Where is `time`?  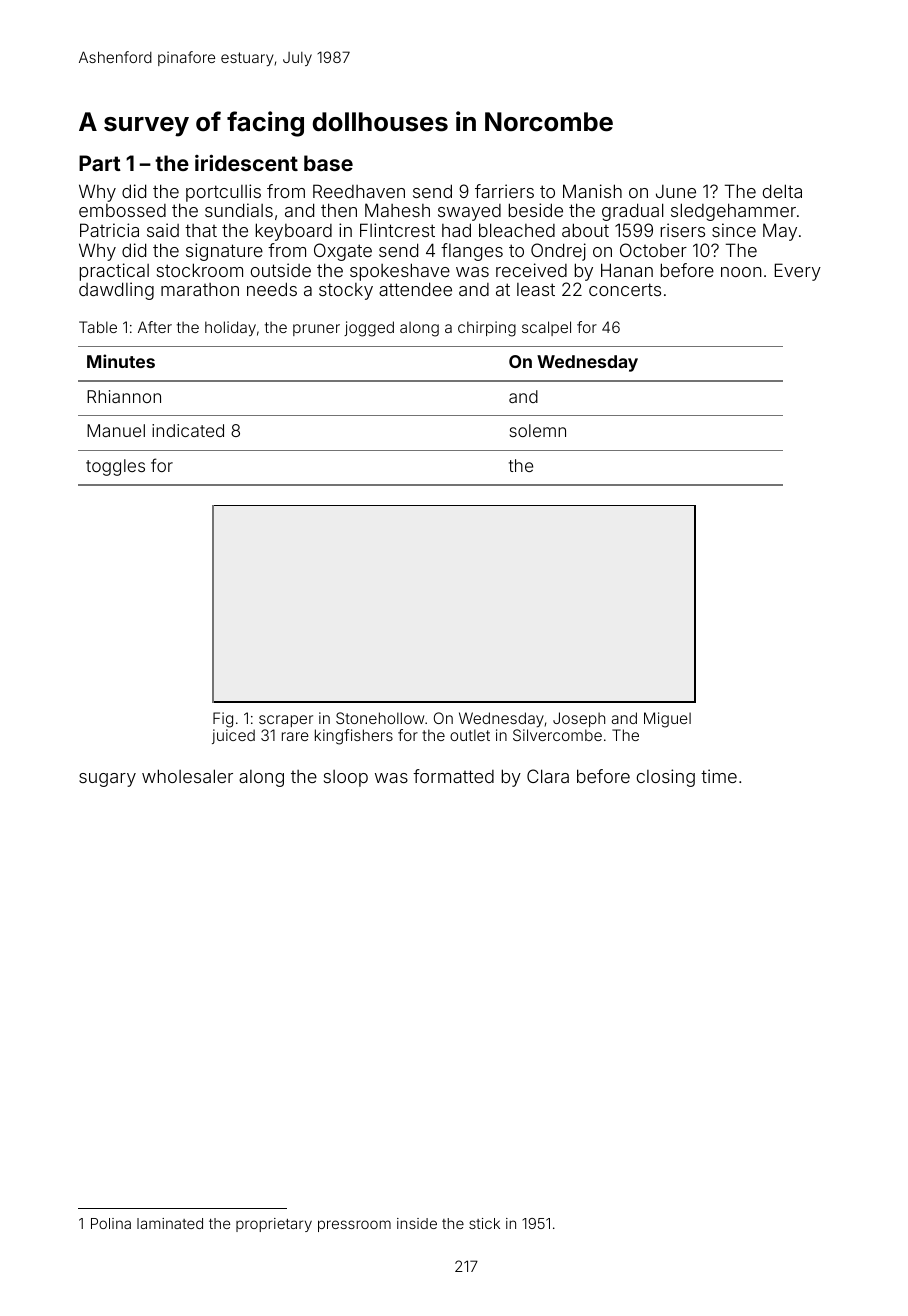
time is located at coordinates (719, 776).
